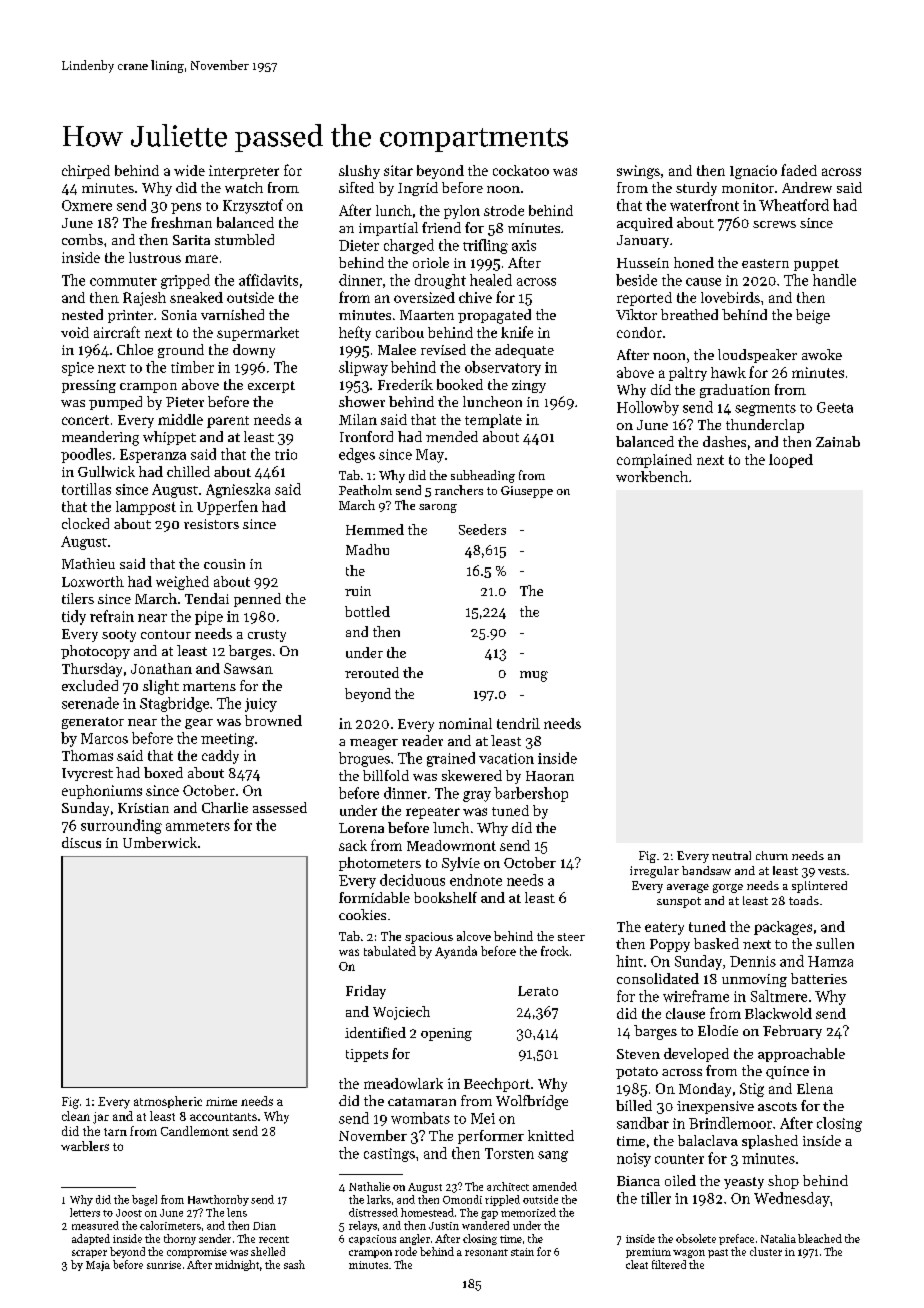 This screenshot has width=924, height=1308. I want to click on cousin, so click(224, 564).
